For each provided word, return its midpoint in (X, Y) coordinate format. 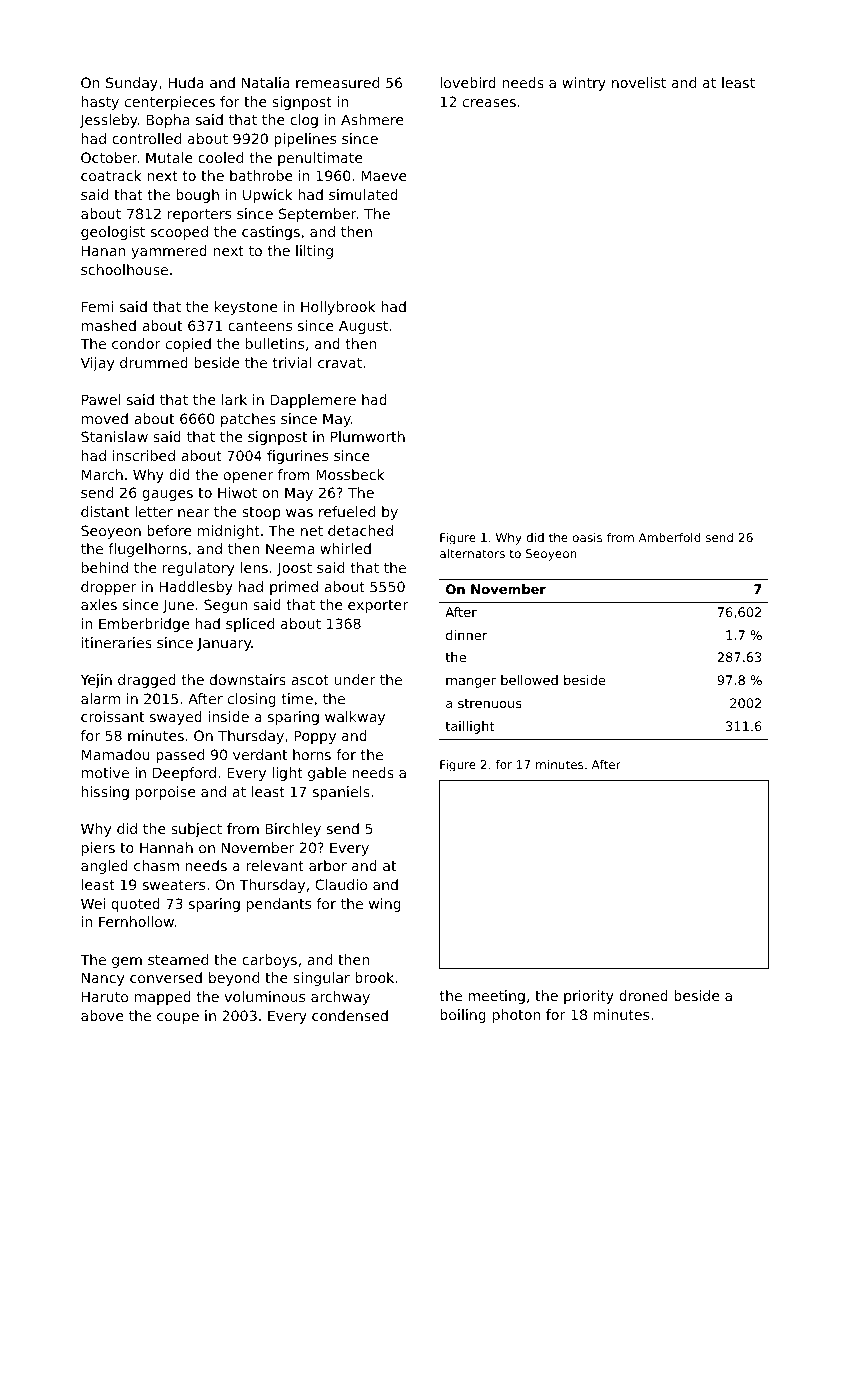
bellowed (529, 680)
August (363, 327)
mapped (163, 998)
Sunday (132, 84)
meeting (496, 997)
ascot (310, 680)
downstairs (248, 679)
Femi (97, 306)
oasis (587, 537)
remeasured (337, 82)
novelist (639, 82)
